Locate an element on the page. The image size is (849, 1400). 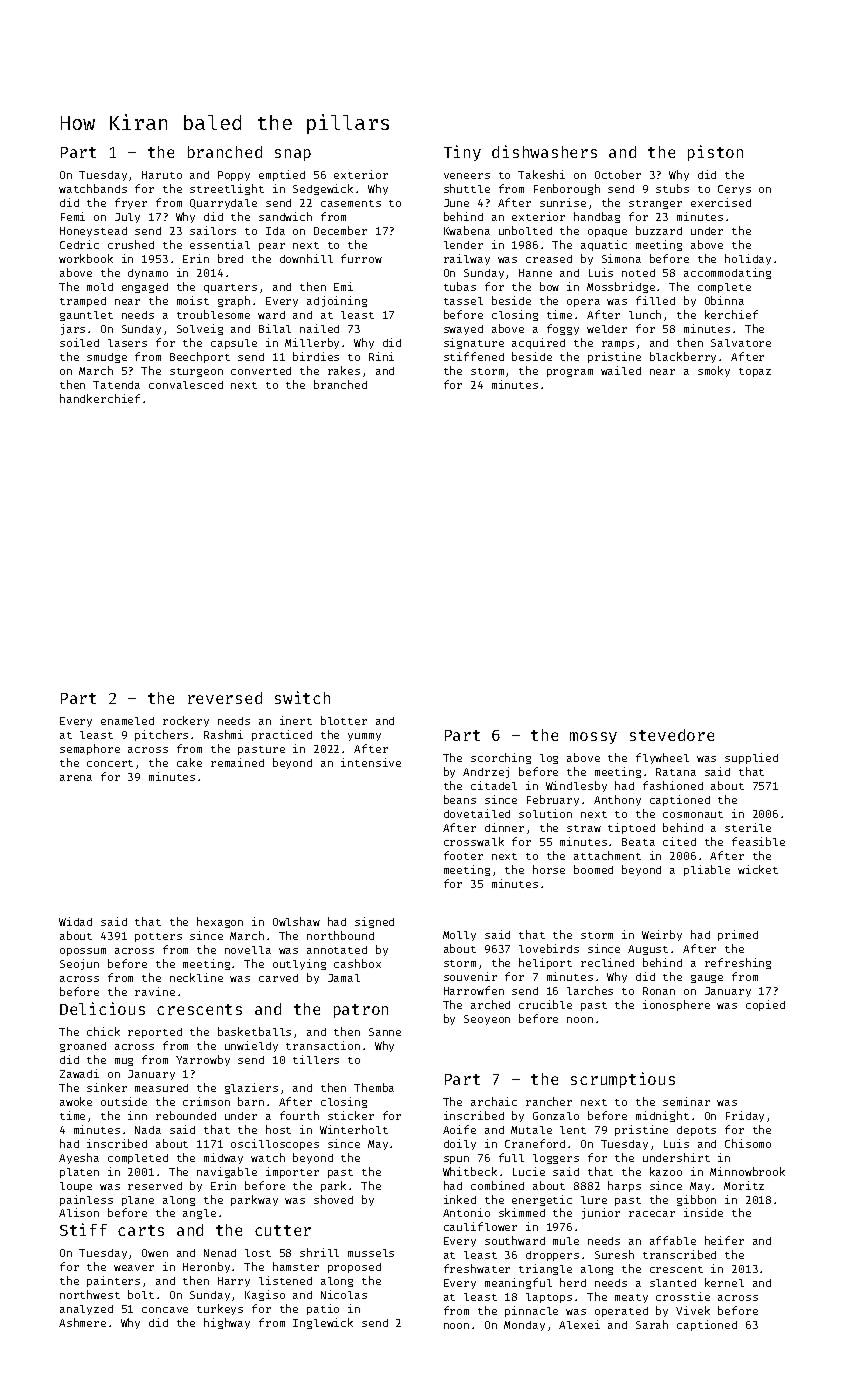
topaz is located at coordinates (755, 372).
